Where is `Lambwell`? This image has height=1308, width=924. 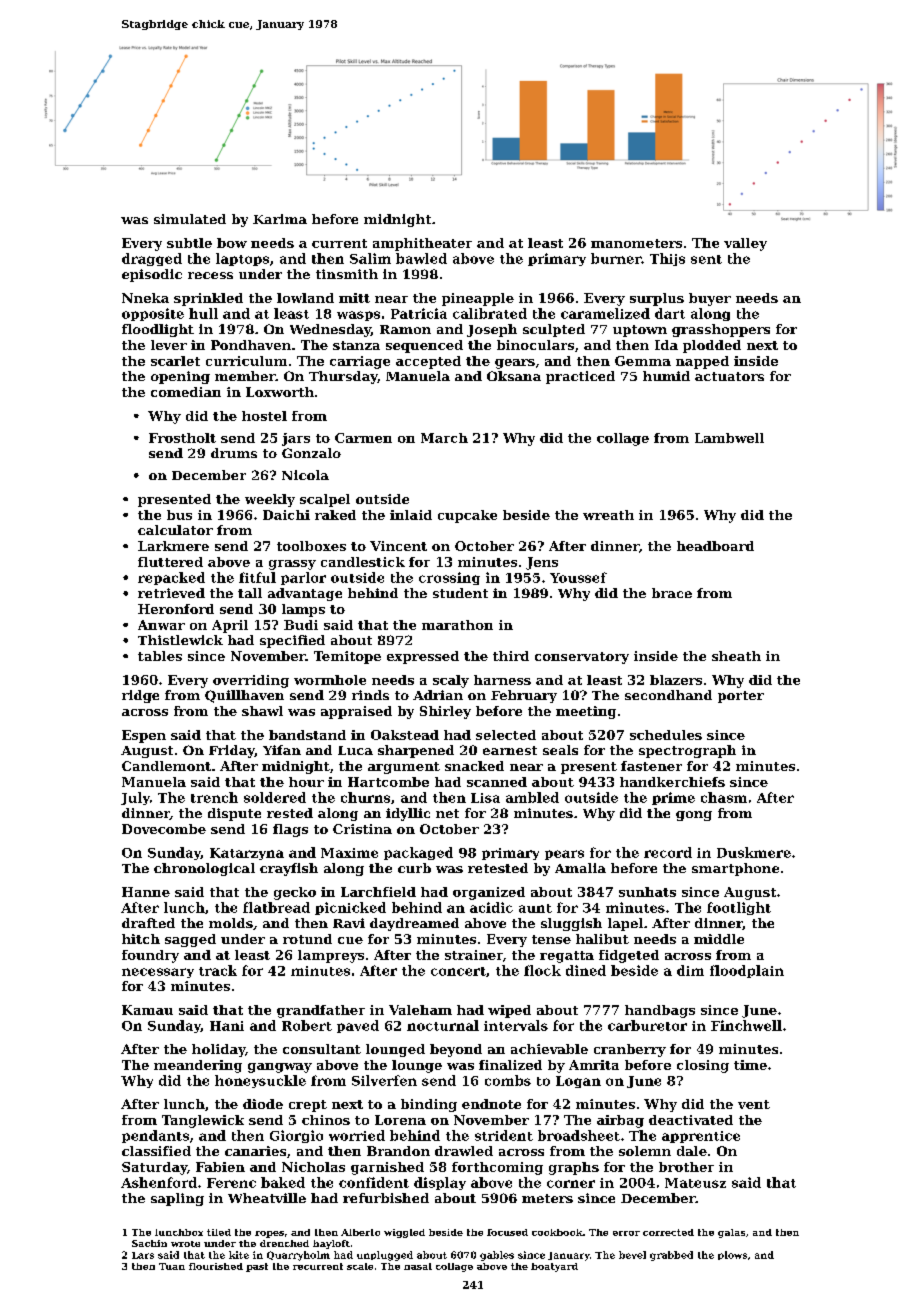
Lambwell is located at coordinates (729, 438).
